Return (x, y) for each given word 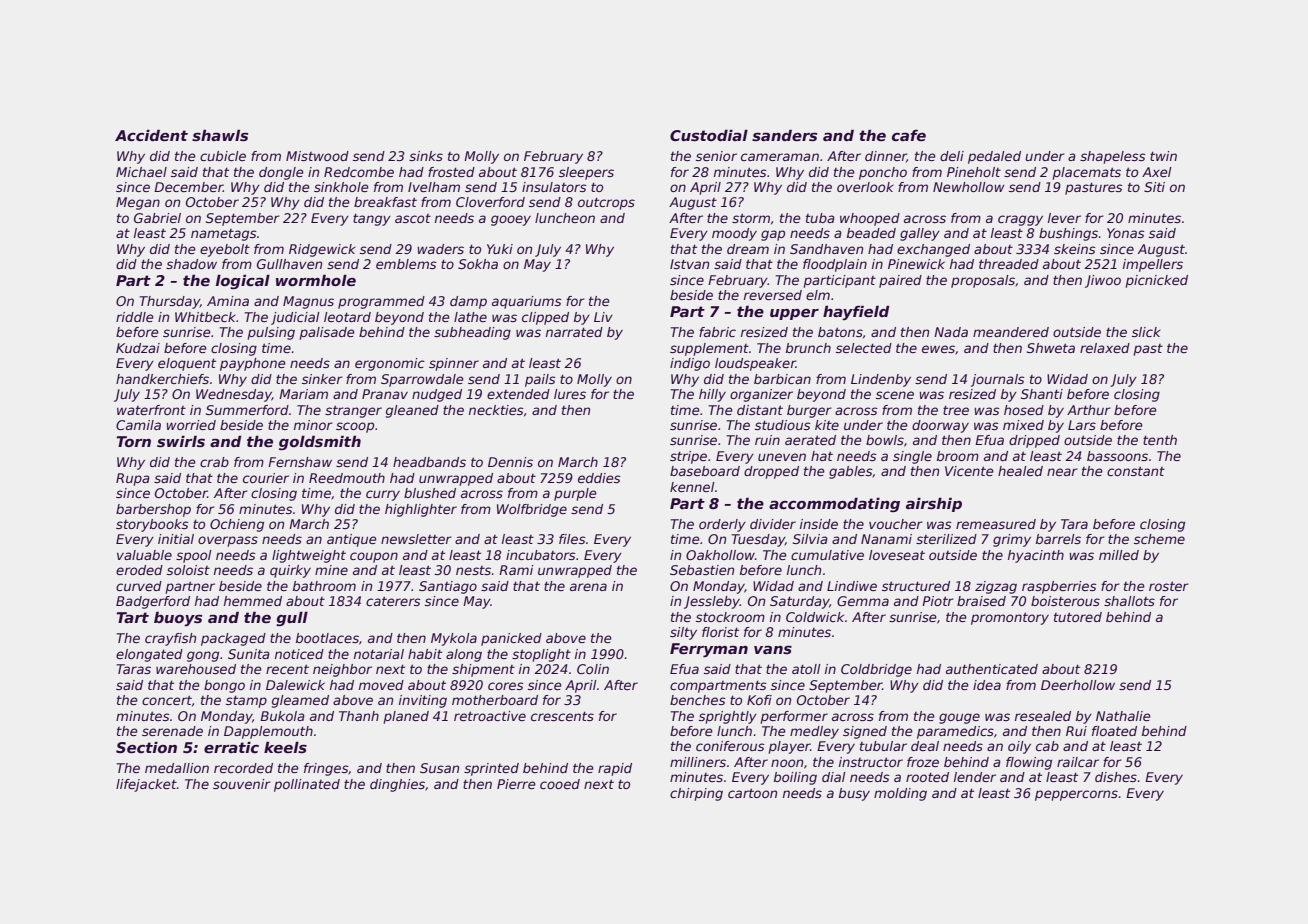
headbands (429, 462)
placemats (1087, 173)
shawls (220, 135)
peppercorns (1076, 795)
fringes (326, 769)
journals (998, 380)
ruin (767, 440)
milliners (698, 762)
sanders (784, 135)
